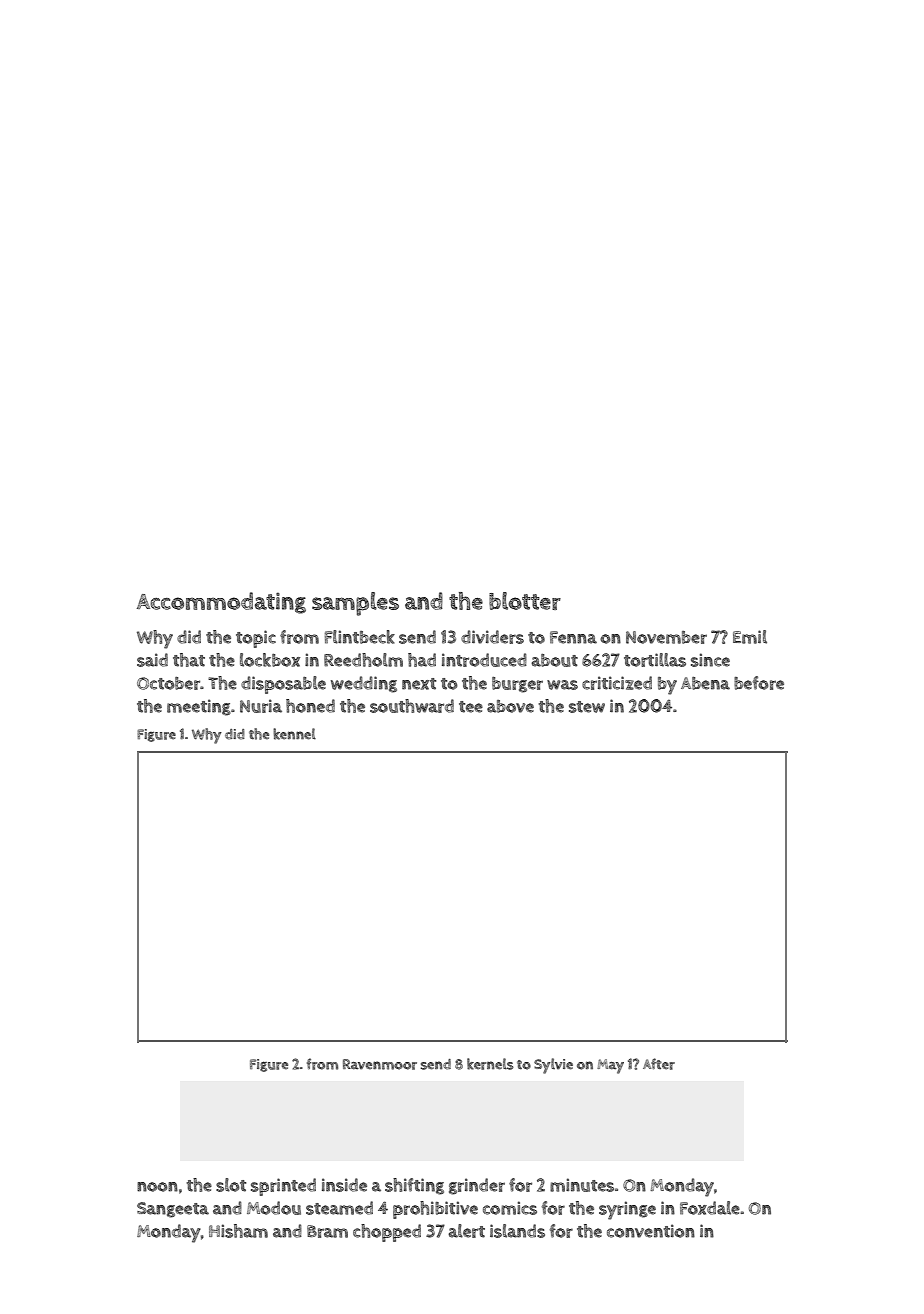 This image has height=1314, width=924. Describe the element at coordinates (355, 604) in the image. I see `samples` at that location.
